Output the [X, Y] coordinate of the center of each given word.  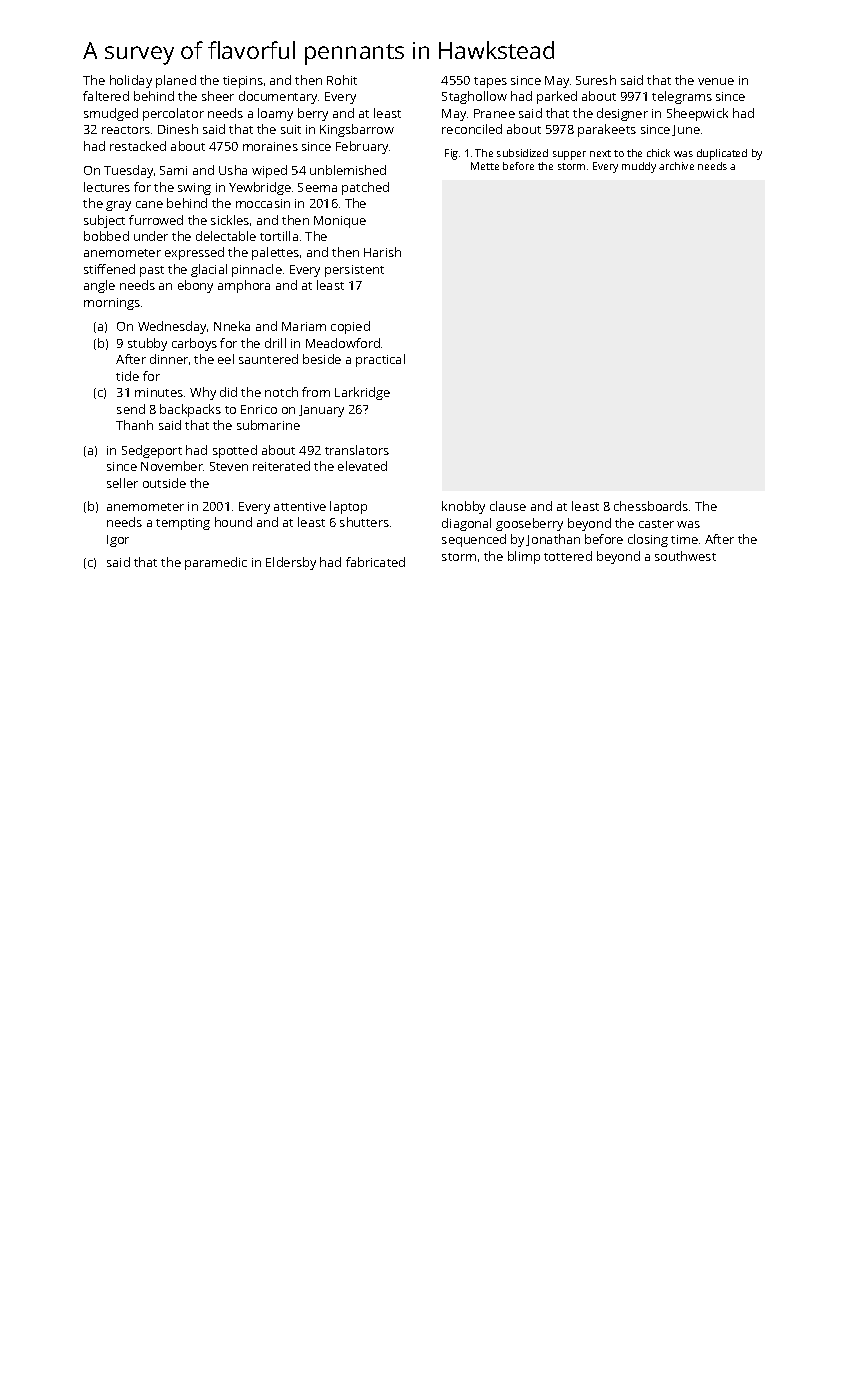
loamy [275, 114]
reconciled [472, 129]
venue [716, 81]
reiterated [281, 466]
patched [365, 188]
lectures [107, 187]
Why [203, 393]
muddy [639, 167]
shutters [364, 522]
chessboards [651, 506]
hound [233, 522]
